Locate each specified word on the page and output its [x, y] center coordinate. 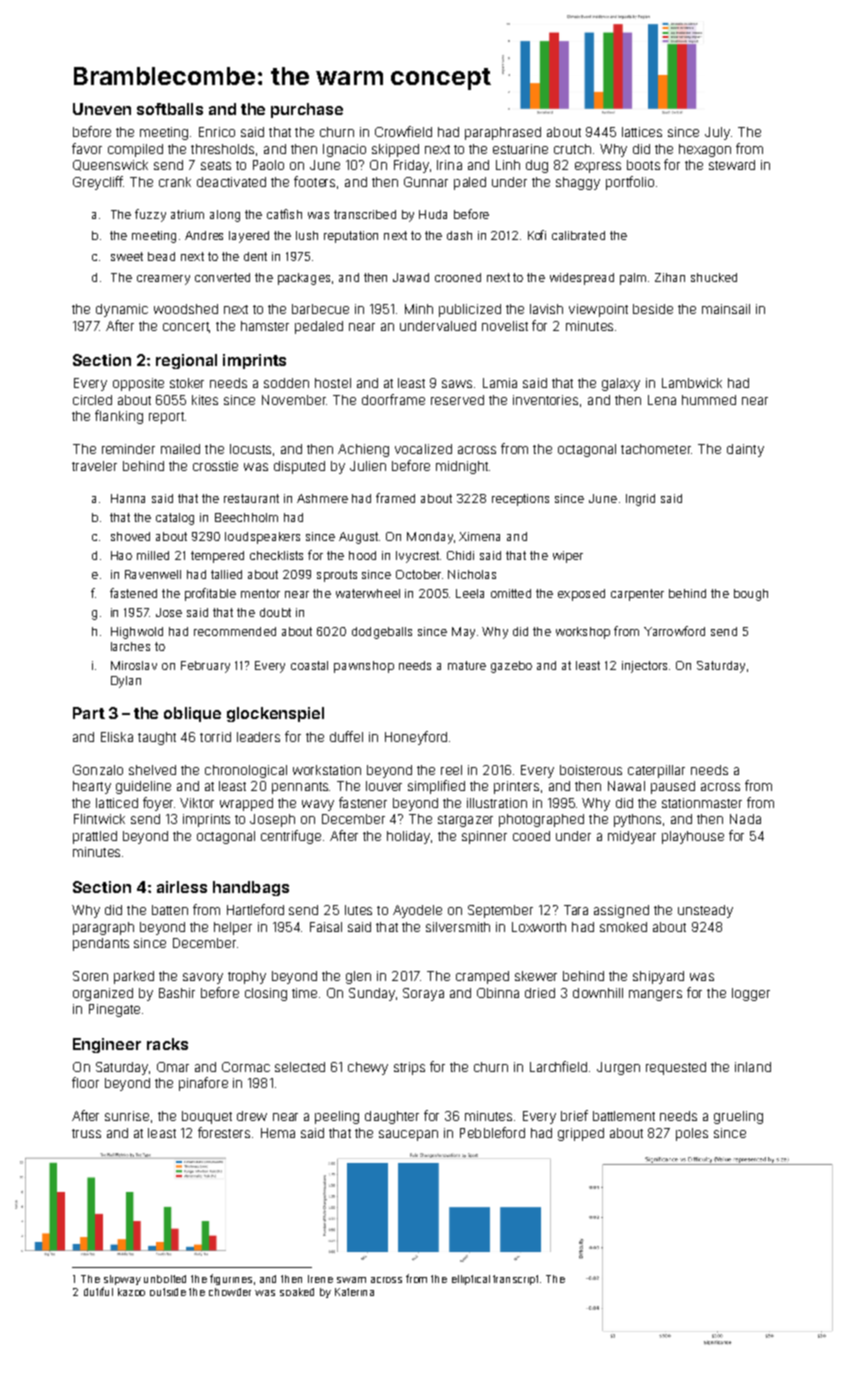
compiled [135, 150]
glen [358, 977]
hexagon [705, 150]
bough [751, 595]
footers [314, 181]
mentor [260, 593]
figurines [231, 1279]
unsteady [705, 911]
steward [732, 165]
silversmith [458, 927]
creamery [163, 280]
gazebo [511, 667]
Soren [90, 976]
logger [751, 994]
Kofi [537, 235]
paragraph [103, 928]
